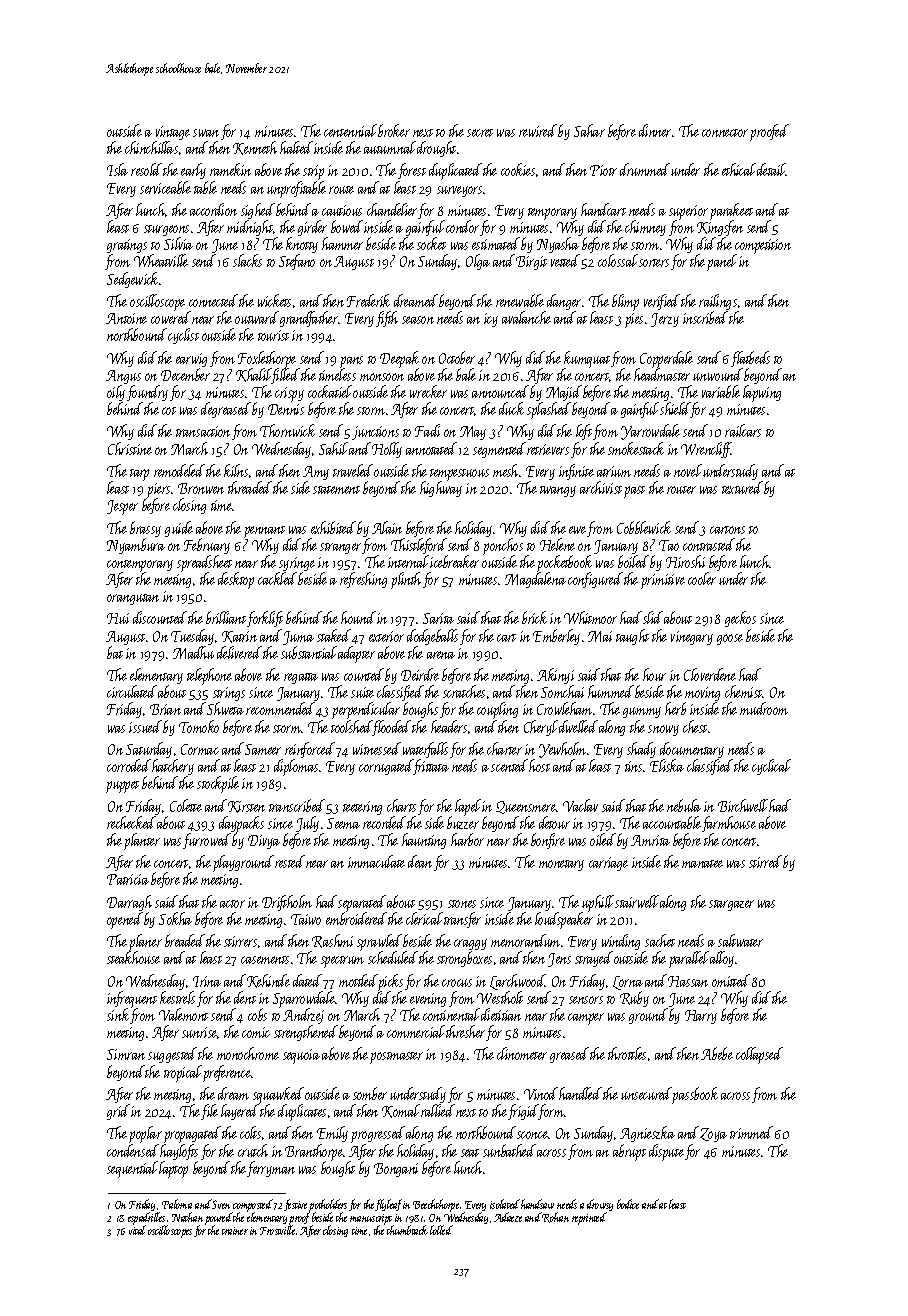 The width and height of the page is (908, 1316). Describe the element at coordinates (264, 532) in the page. I see `pennant` at that location.
